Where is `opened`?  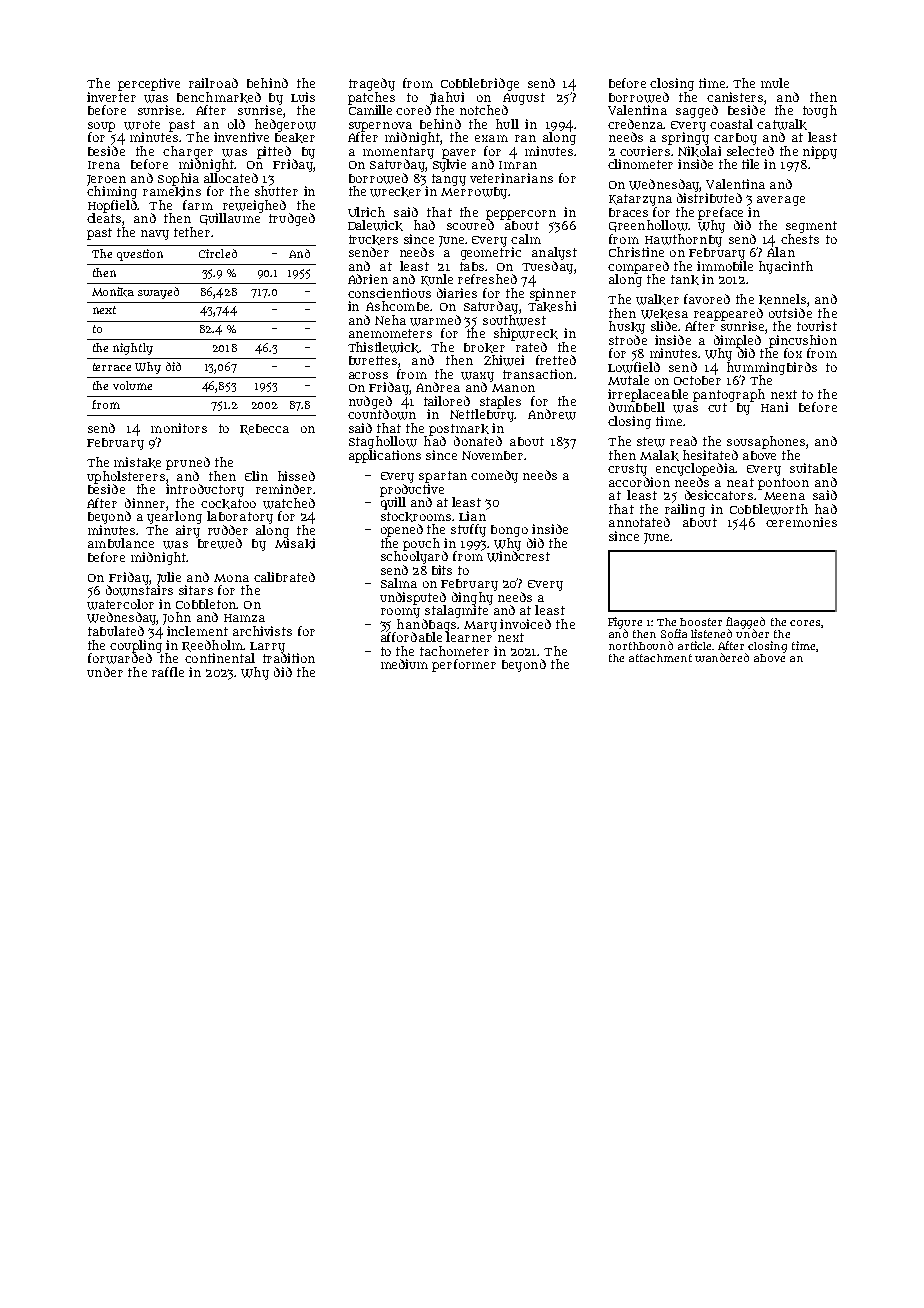
opened is located at coordinates (402, 530).
